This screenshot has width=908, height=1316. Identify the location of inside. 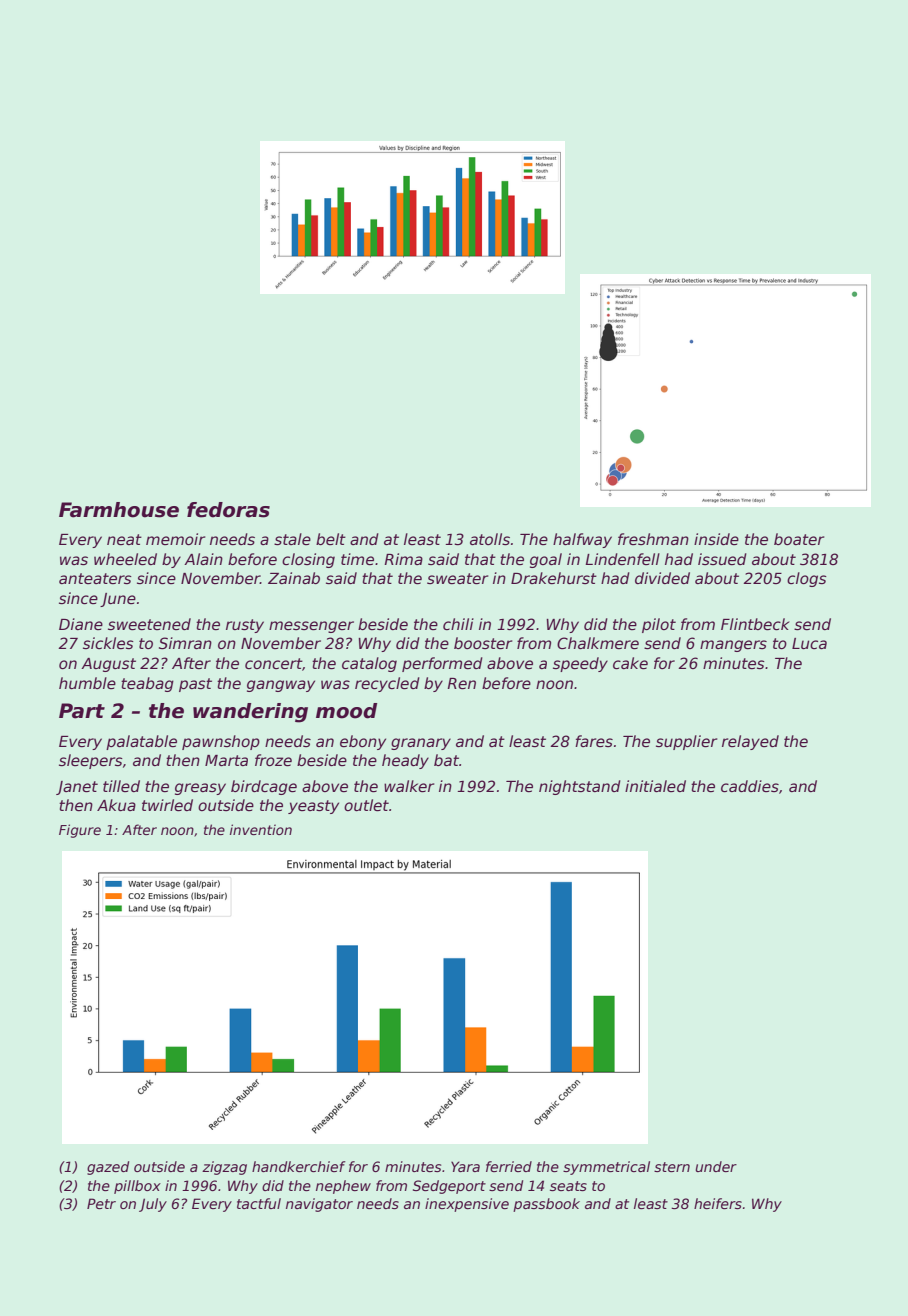
(716, 539).
